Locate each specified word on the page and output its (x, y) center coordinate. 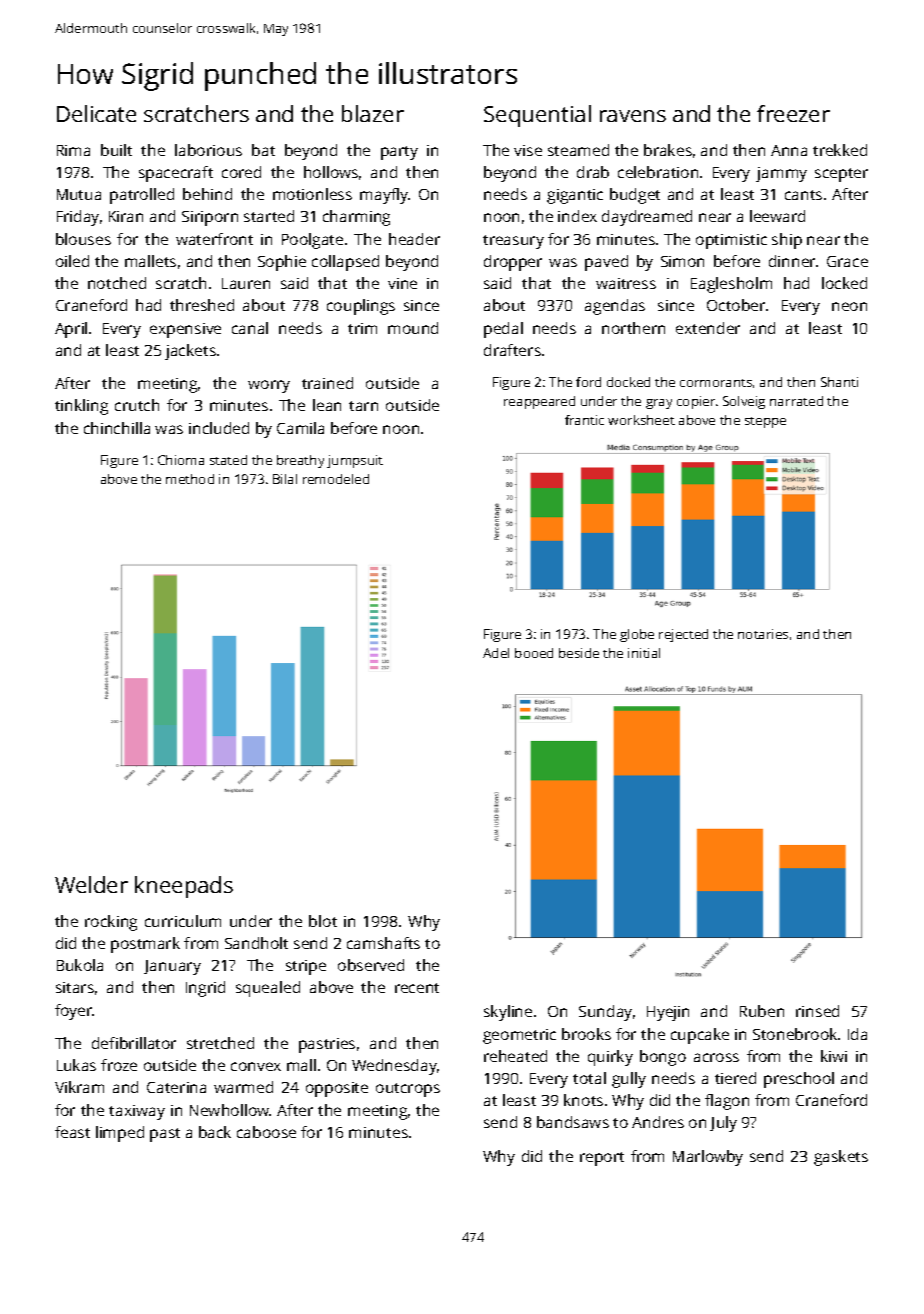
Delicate (96, 113)
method (190, 479)
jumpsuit (355, 461)
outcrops (408, 1090)
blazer (373, 113)
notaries (763, 634)
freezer (793, 113)
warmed (243, 1087)
